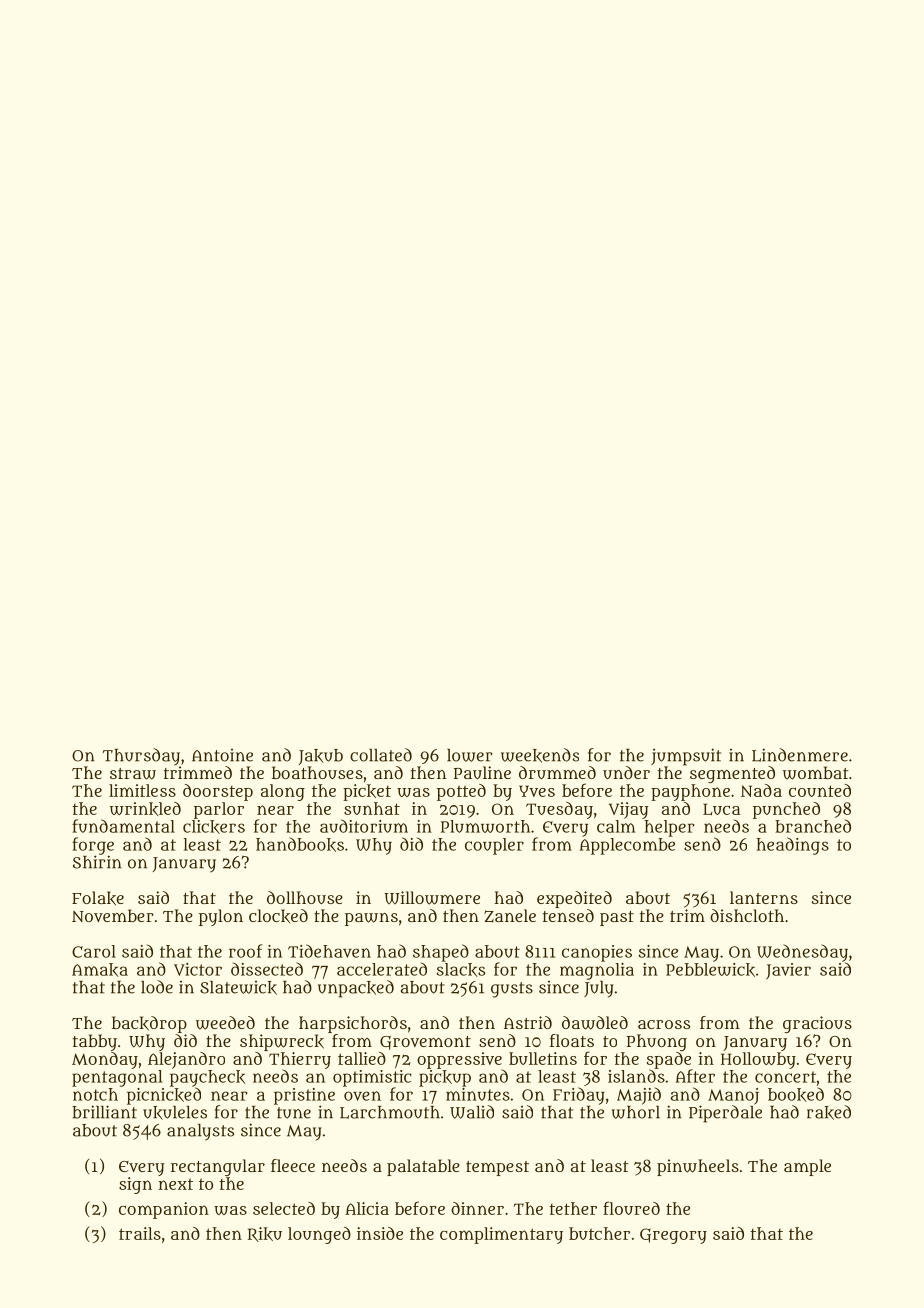 This page has width=924, height=1308. I want to click on Pauline, so click(482, 772).
